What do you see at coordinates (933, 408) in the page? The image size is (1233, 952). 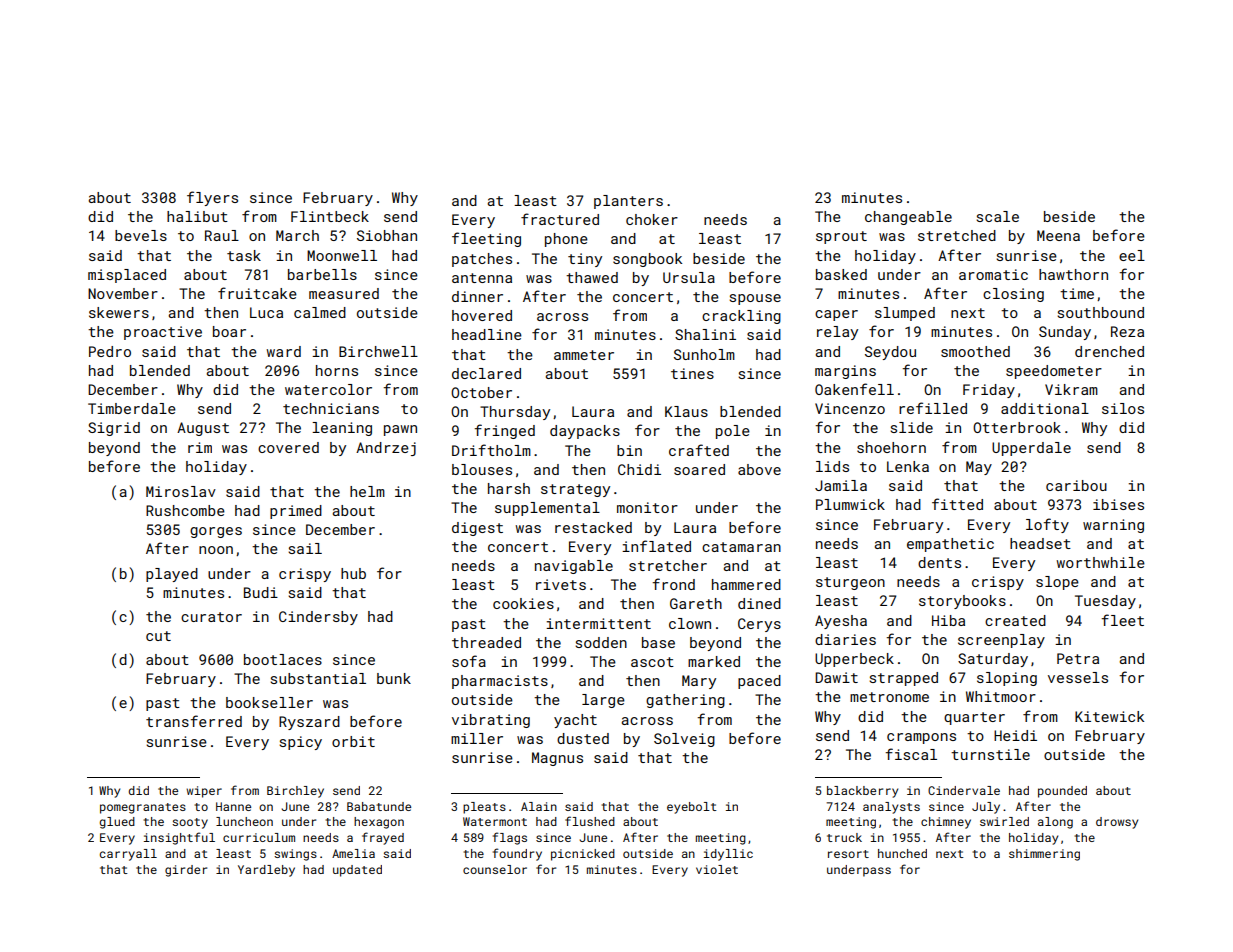 I see `refilled` at bounding box center [933, 408].
